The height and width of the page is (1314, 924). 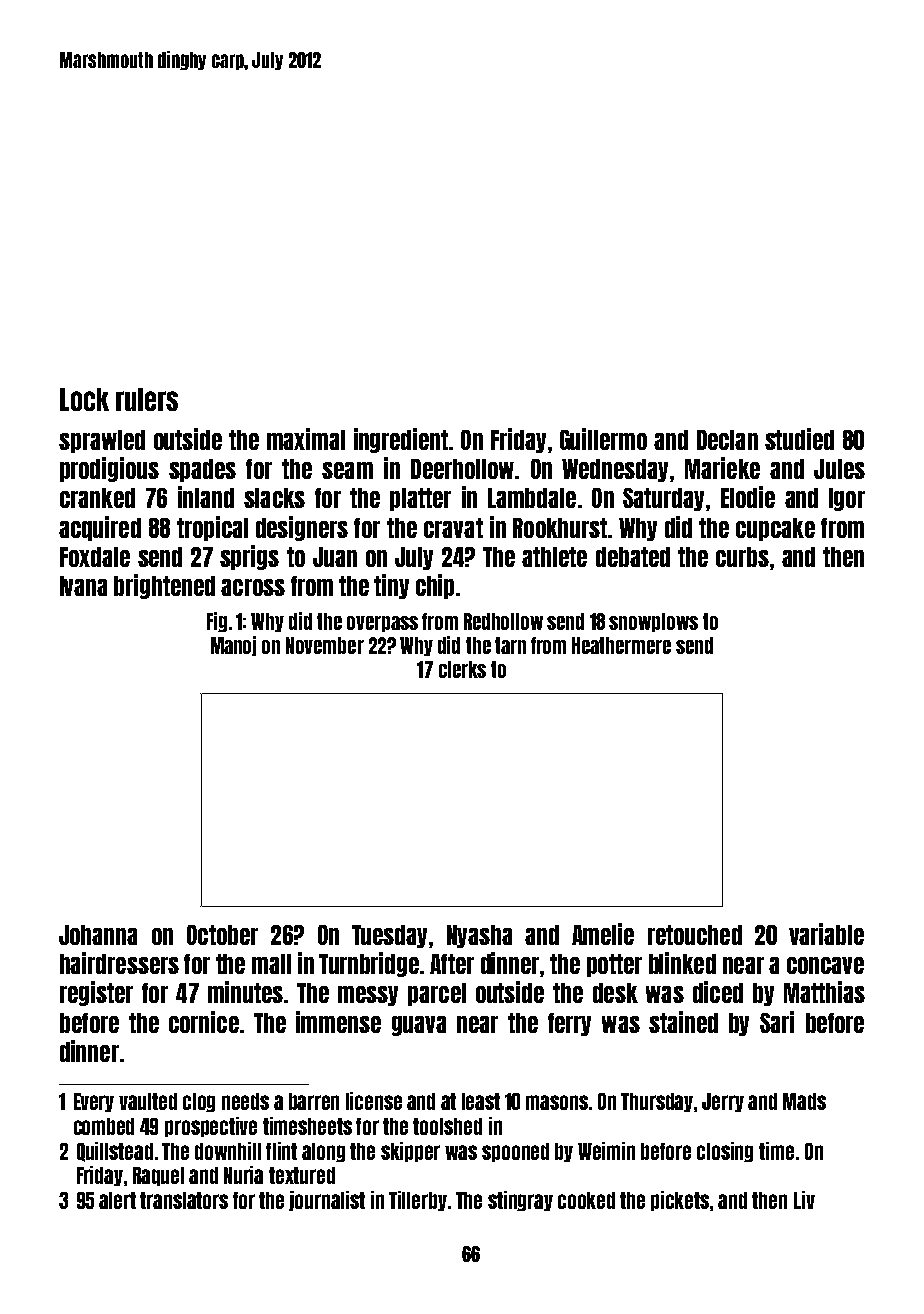 What do you see at coordinates (727, 440) in the page?
I see `Declan` at bounding box center [727, 440].
